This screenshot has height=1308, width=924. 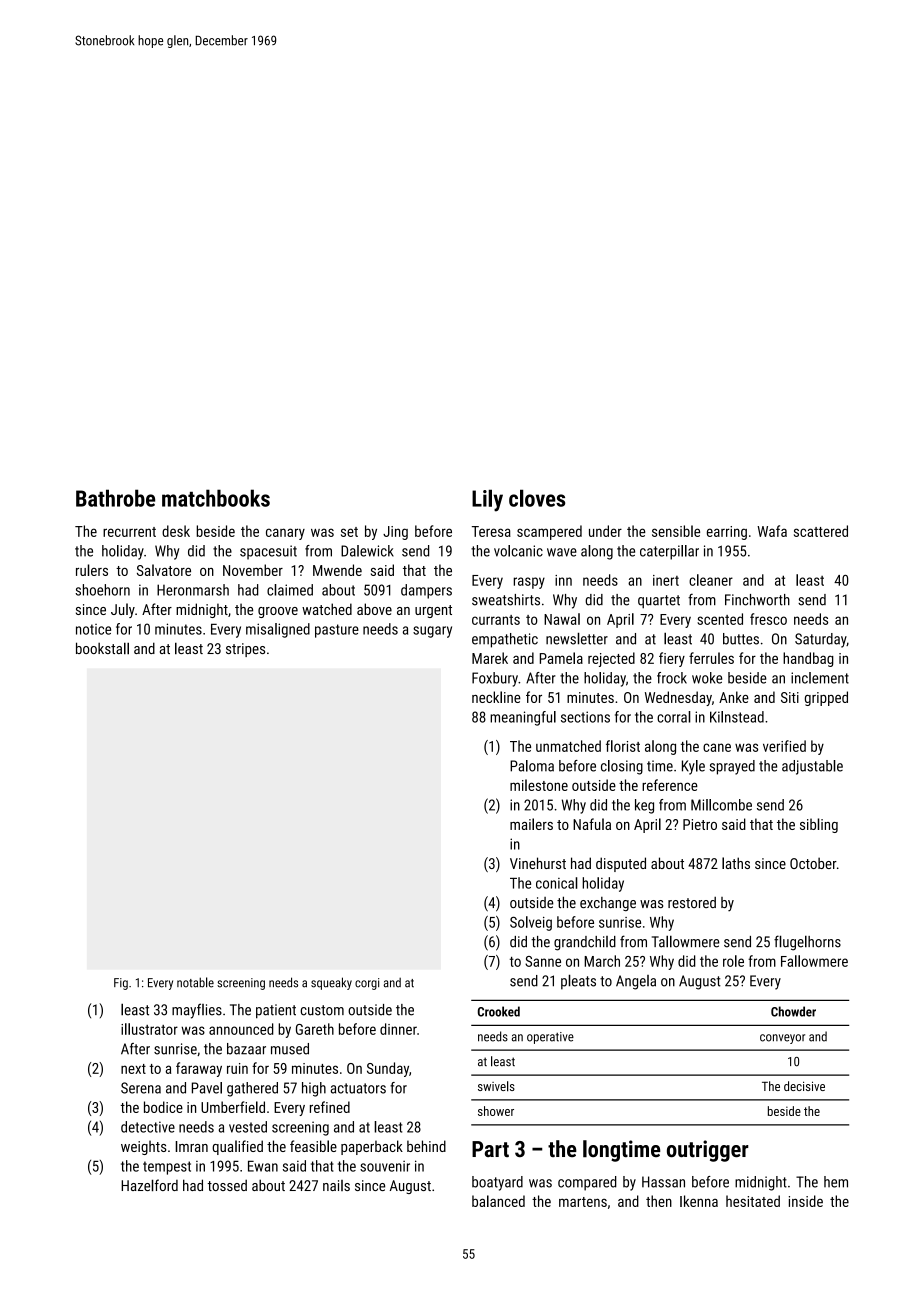 What do you see at coordinates (426, 1146) in the screenshot?
I see `behind` at bounding box center [426, 1146].
